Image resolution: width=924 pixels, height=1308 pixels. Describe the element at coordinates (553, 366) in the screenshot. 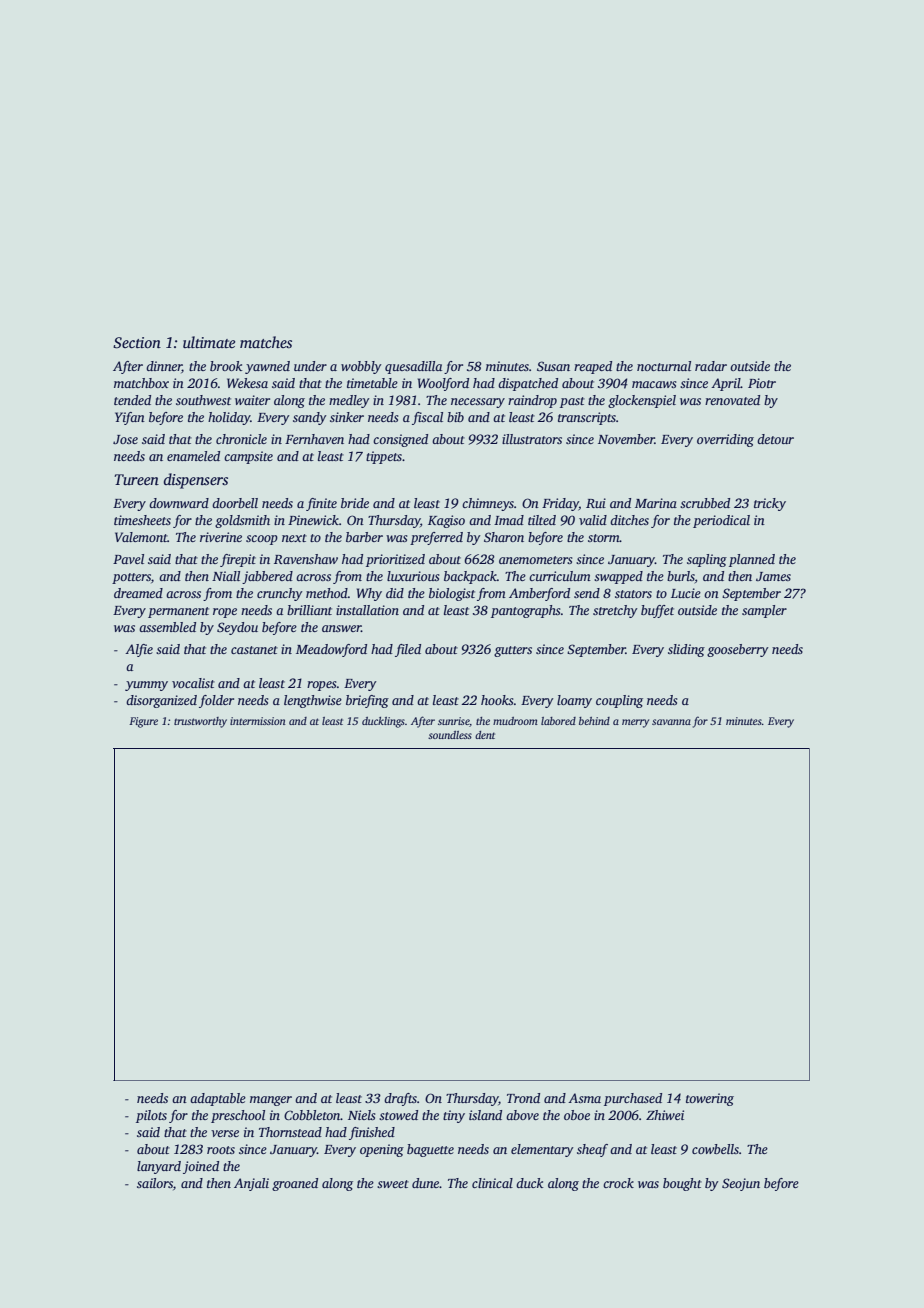

I see `Susan` at that location.
